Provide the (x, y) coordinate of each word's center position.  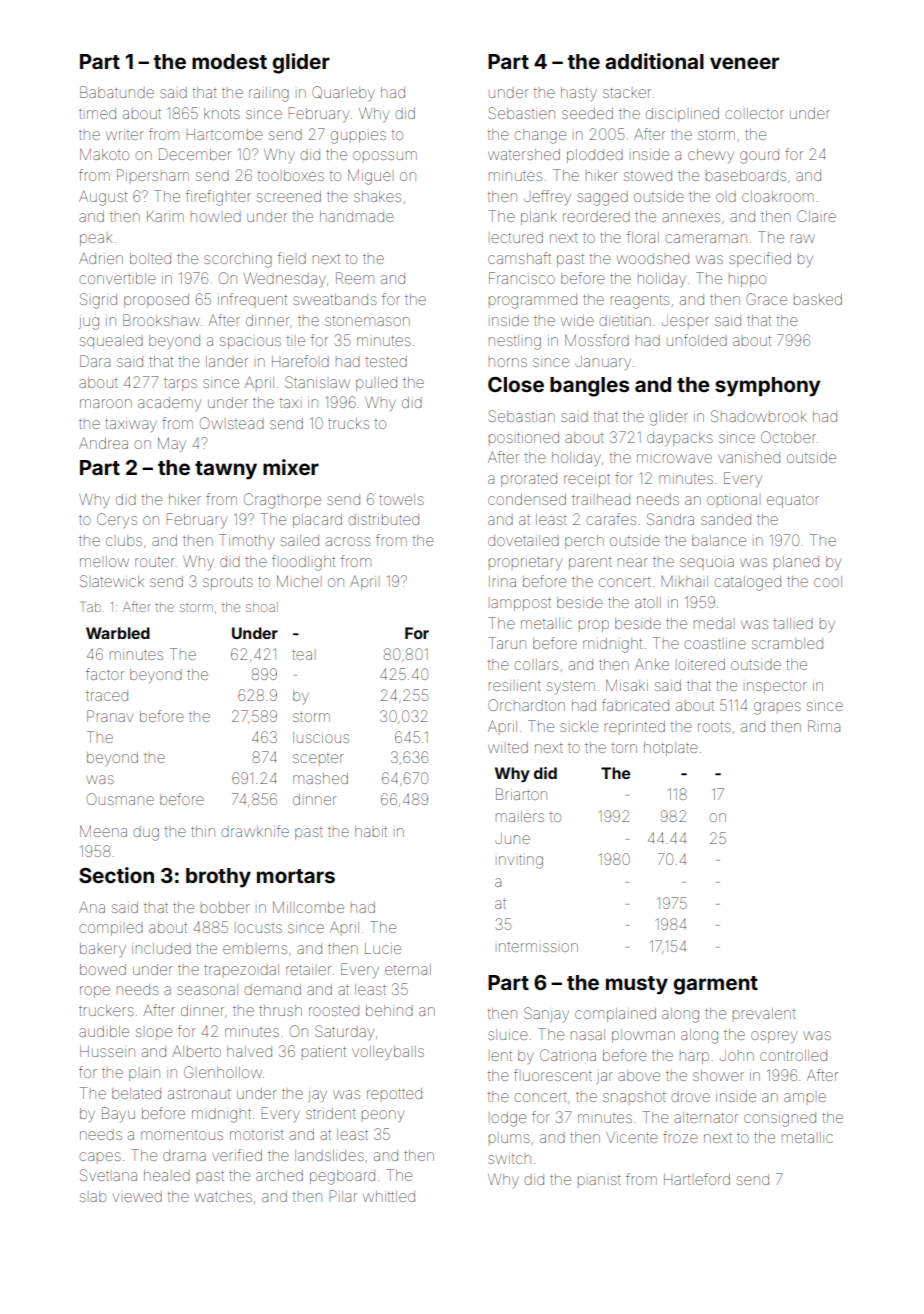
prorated (529, 480)
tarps (180, 384)
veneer (744, 63)
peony (383, 1116)
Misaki (627, 685)
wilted (508, 747)
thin (203, 831)
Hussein (107, 1051)
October (788, 437)
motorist (257, 1135)
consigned (780, 1119)
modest (229, 61)
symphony (767, 387)
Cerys (117, 520)
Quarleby (343, 93)
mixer (291, 467)
